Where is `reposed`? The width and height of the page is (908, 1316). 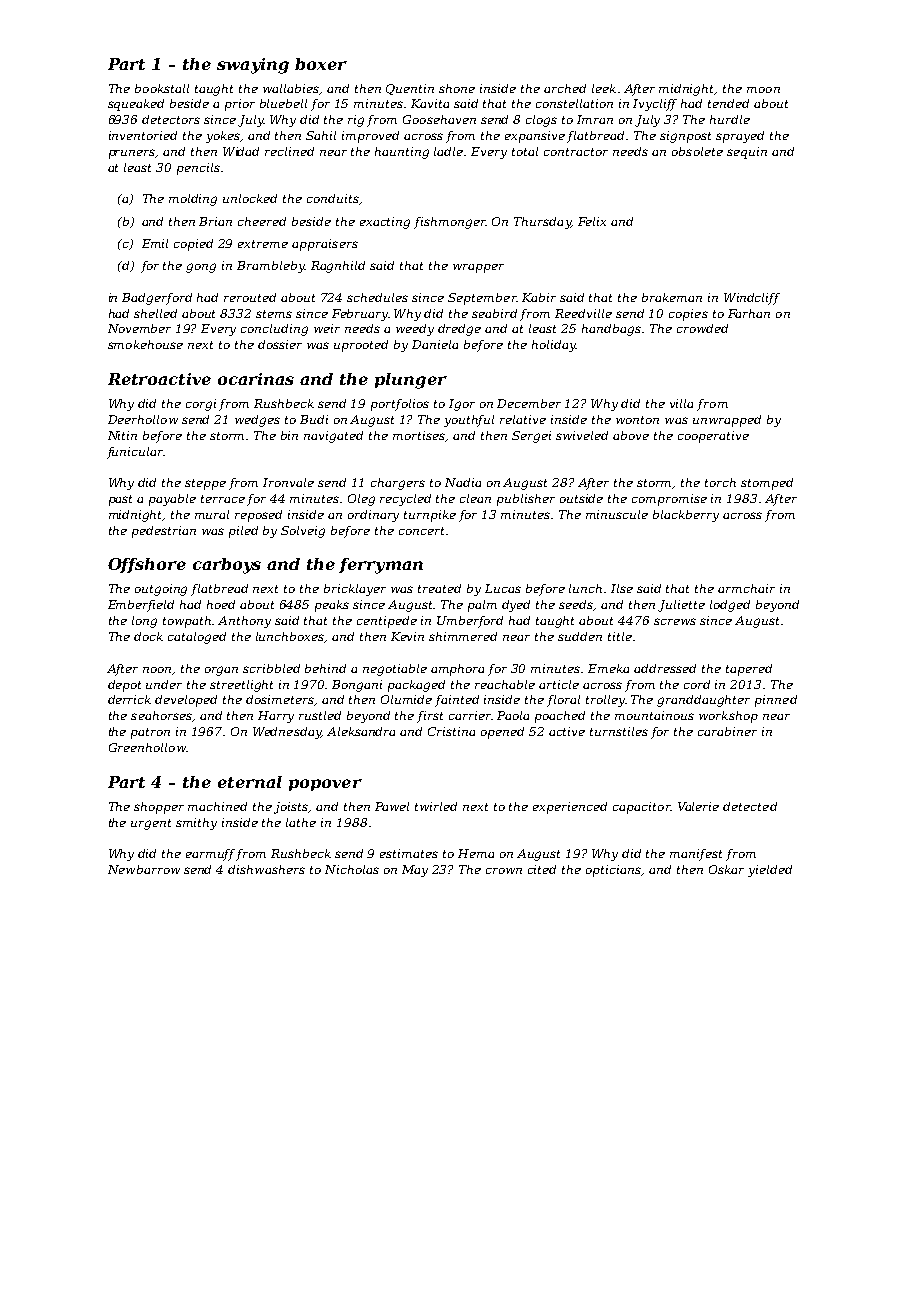
reposed is located at coordinates (258, 516).
